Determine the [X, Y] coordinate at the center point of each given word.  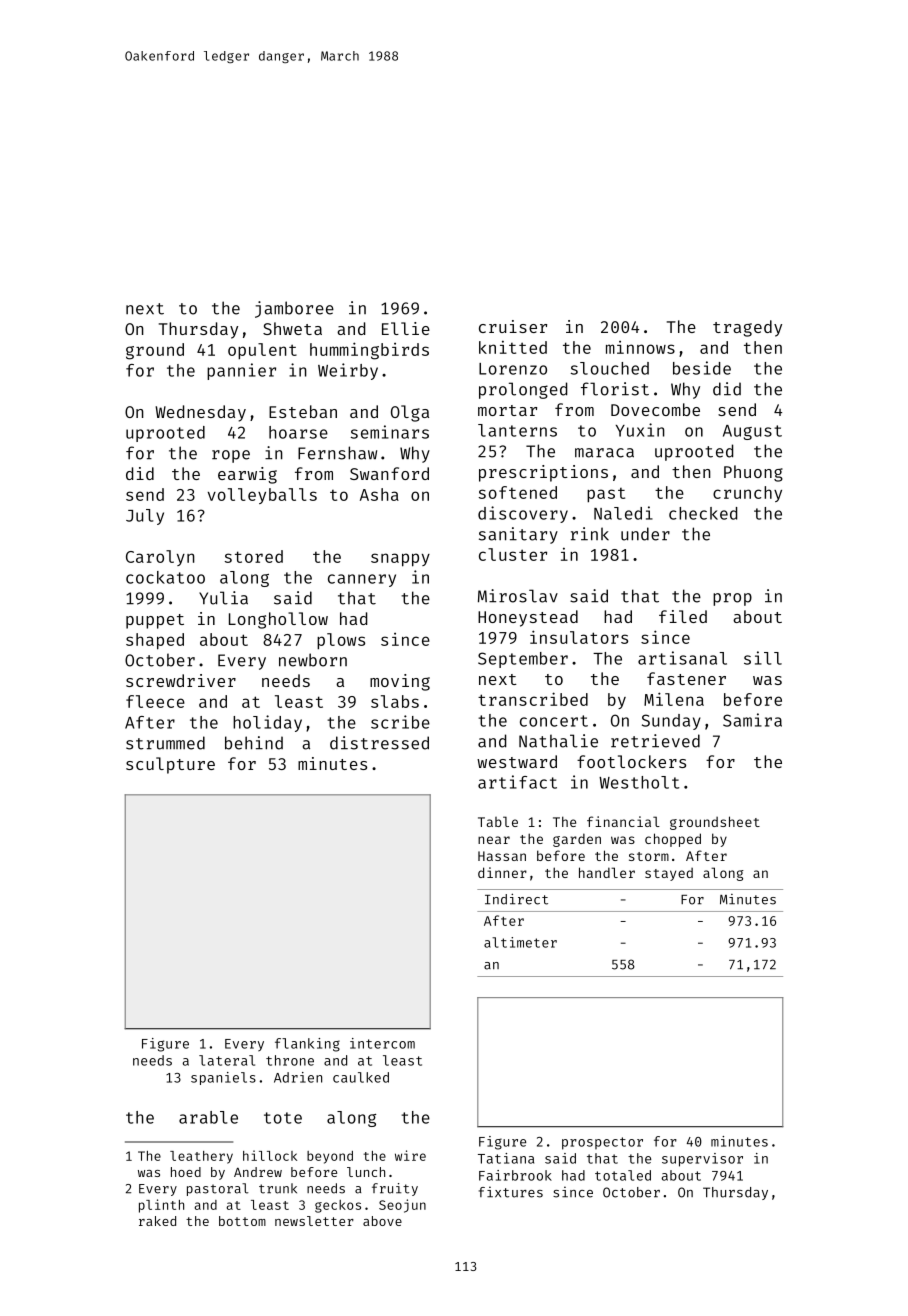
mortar [507, 410]
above [382, 1221]
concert [554, 721]
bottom [242, 1221]
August [752, 432]
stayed [669, 874]
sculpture [170, 765]
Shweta [292, 328]
